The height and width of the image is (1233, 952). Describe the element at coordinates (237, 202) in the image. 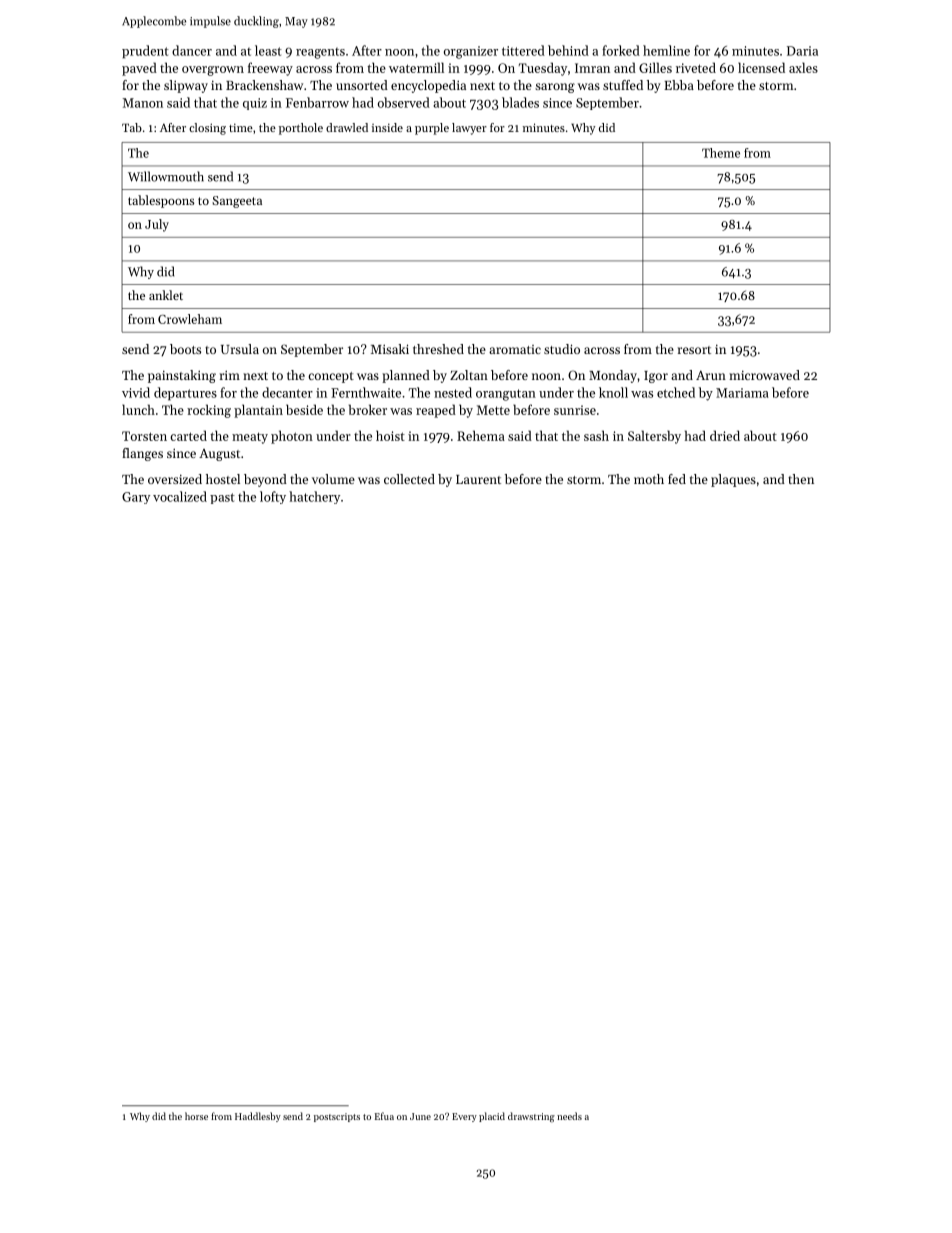

I see `Sangeeta` at that location.
